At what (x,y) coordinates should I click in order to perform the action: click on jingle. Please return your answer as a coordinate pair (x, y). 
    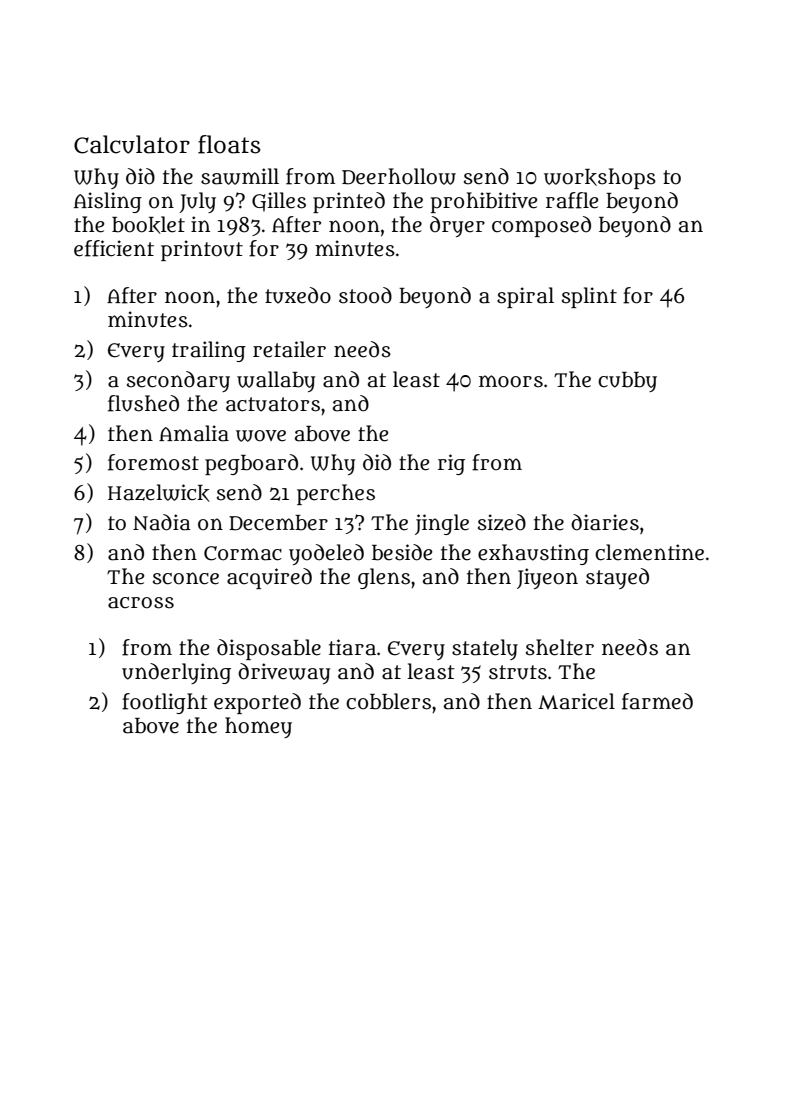
    Looking at the image, I should click on (442, 524).
